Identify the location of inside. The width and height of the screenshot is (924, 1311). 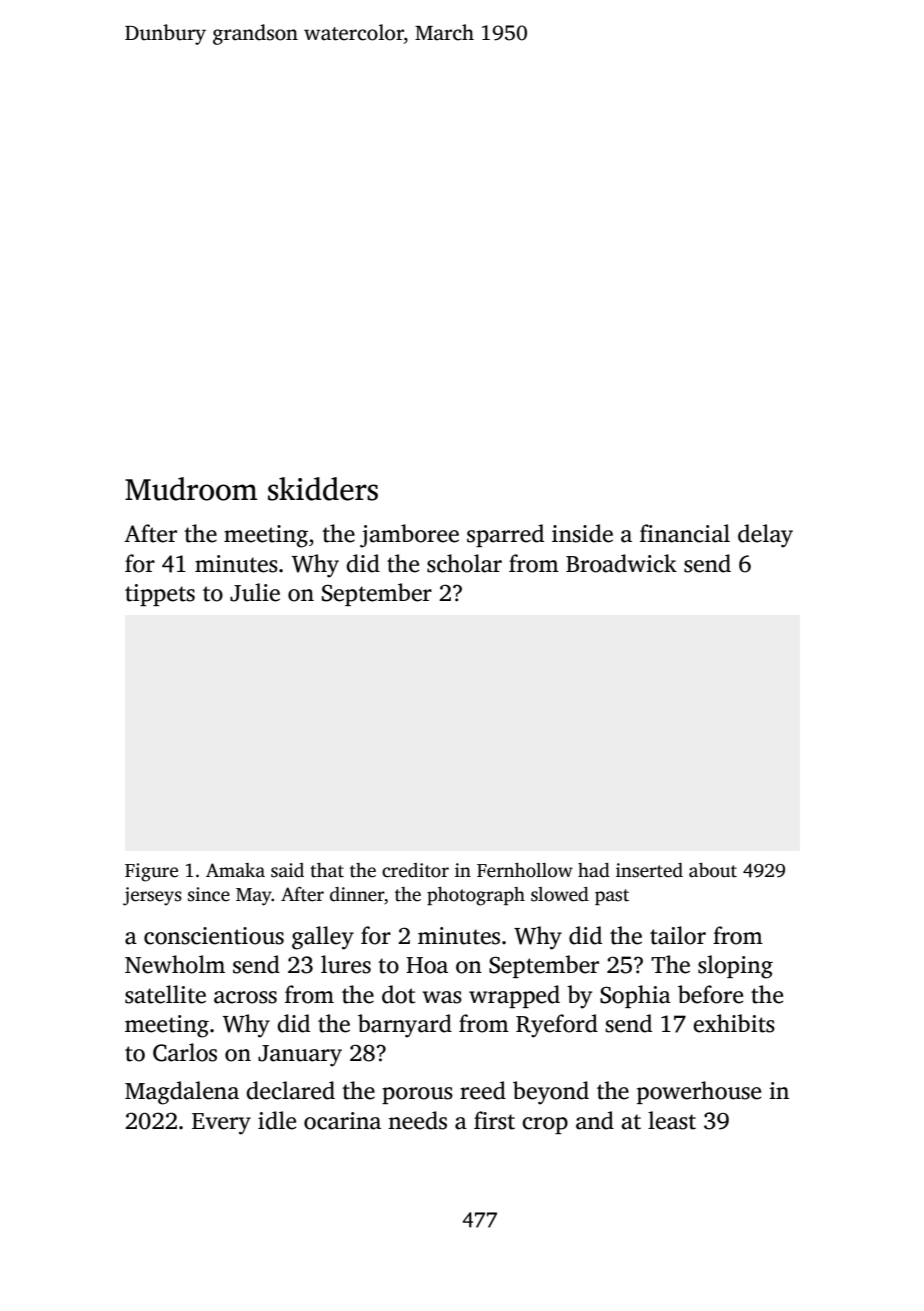
(582, 533).
